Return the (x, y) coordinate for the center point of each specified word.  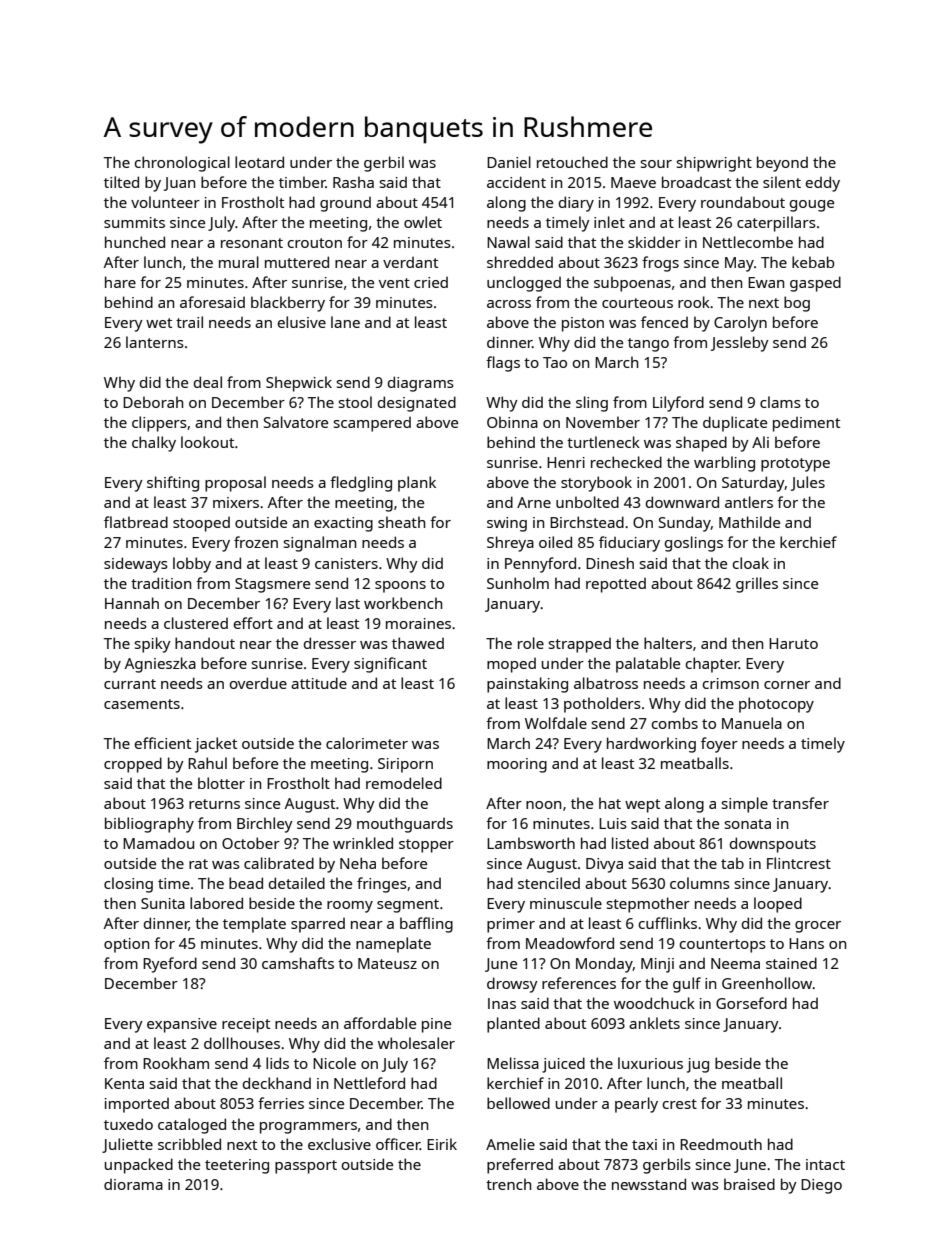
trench (508, 1184)
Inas (502, 1003)
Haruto (793, 643)
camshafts (298, 963)
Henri (566, 462)
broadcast (696, 182)
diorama (133, 1184)
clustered (196, 623)
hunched (135, 242)
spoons (400, 587)
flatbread (136, 522)
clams (780, 402)
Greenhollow (767, 983)
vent (394, 283)
